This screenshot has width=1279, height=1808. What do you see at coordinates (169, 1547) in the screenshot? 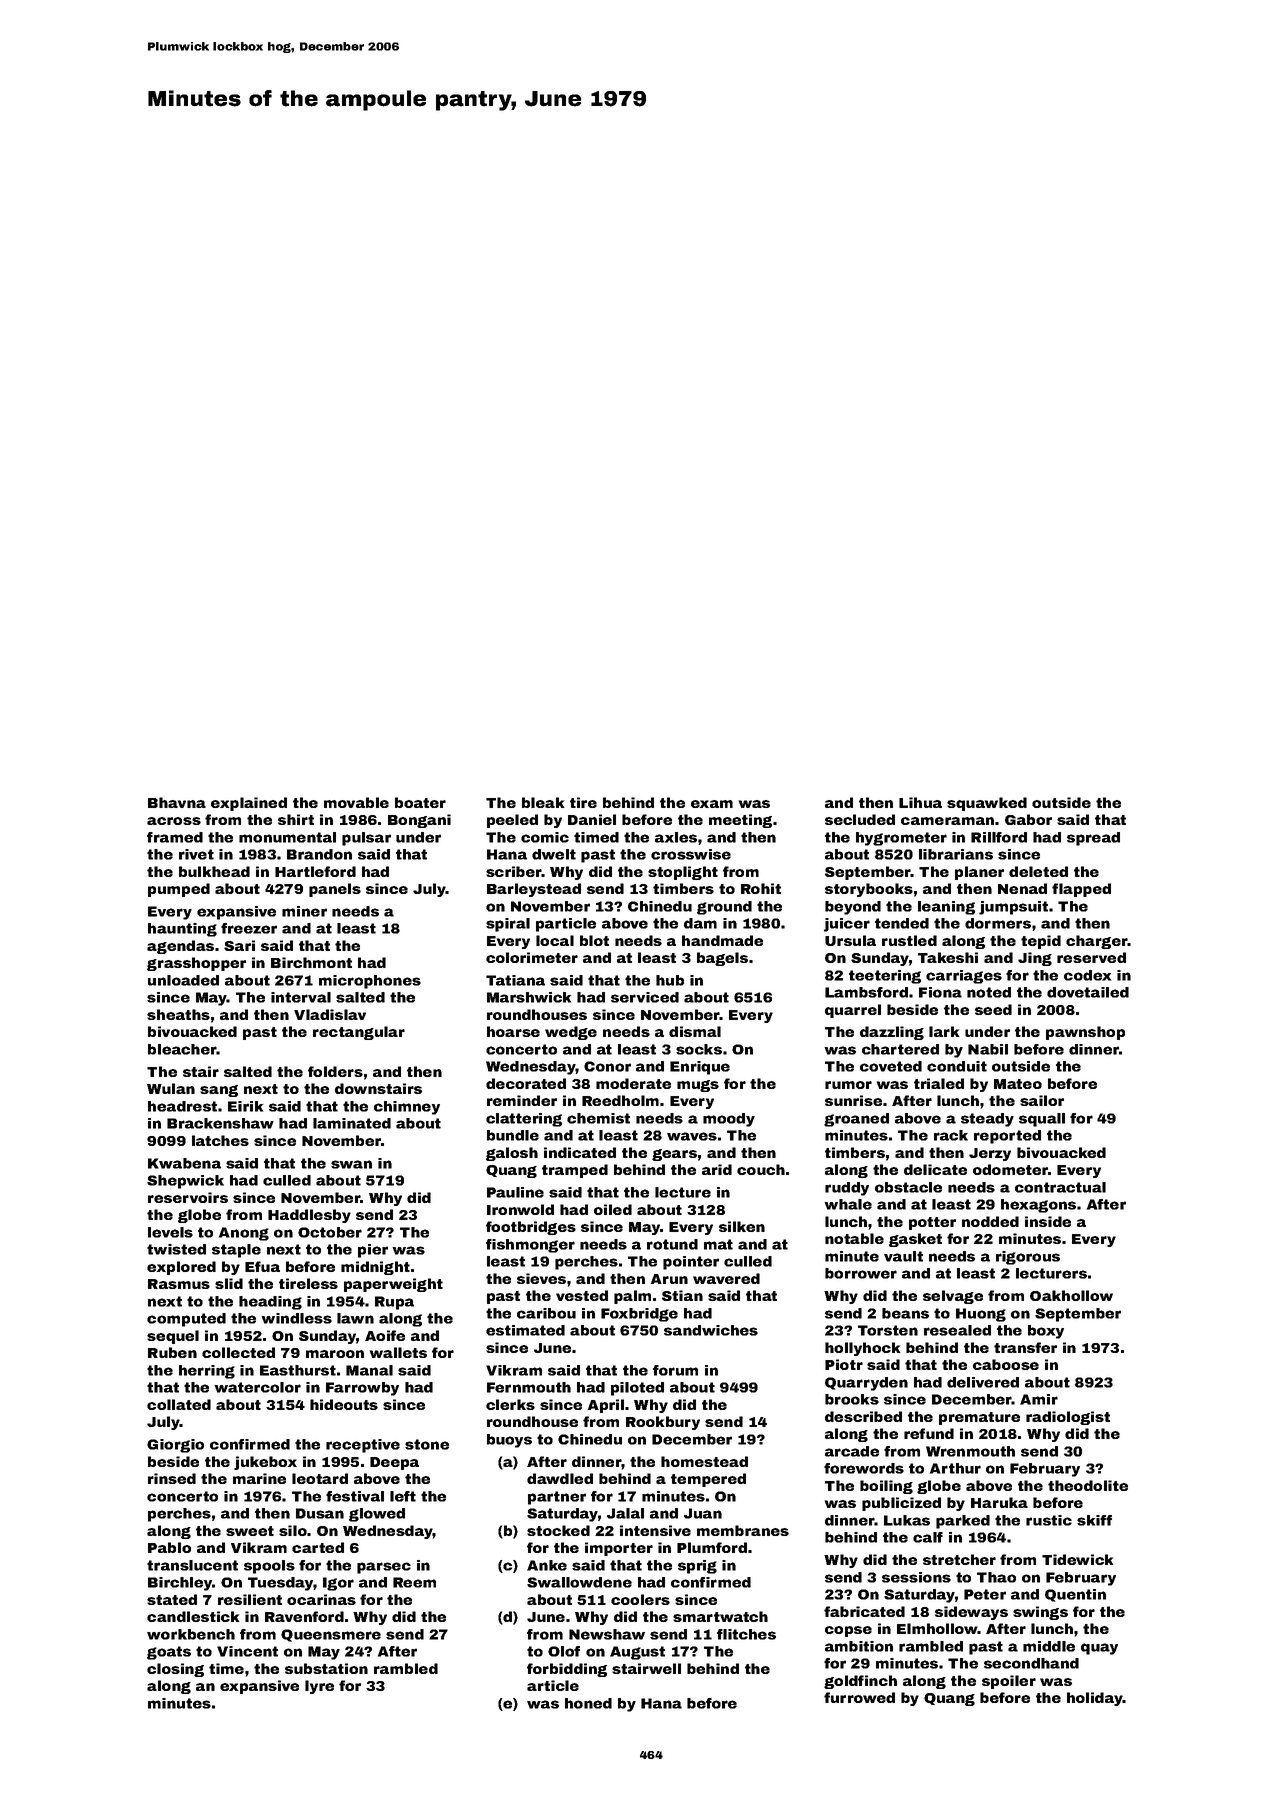
I see `Pablo` at bounding box center [169, 1547].
